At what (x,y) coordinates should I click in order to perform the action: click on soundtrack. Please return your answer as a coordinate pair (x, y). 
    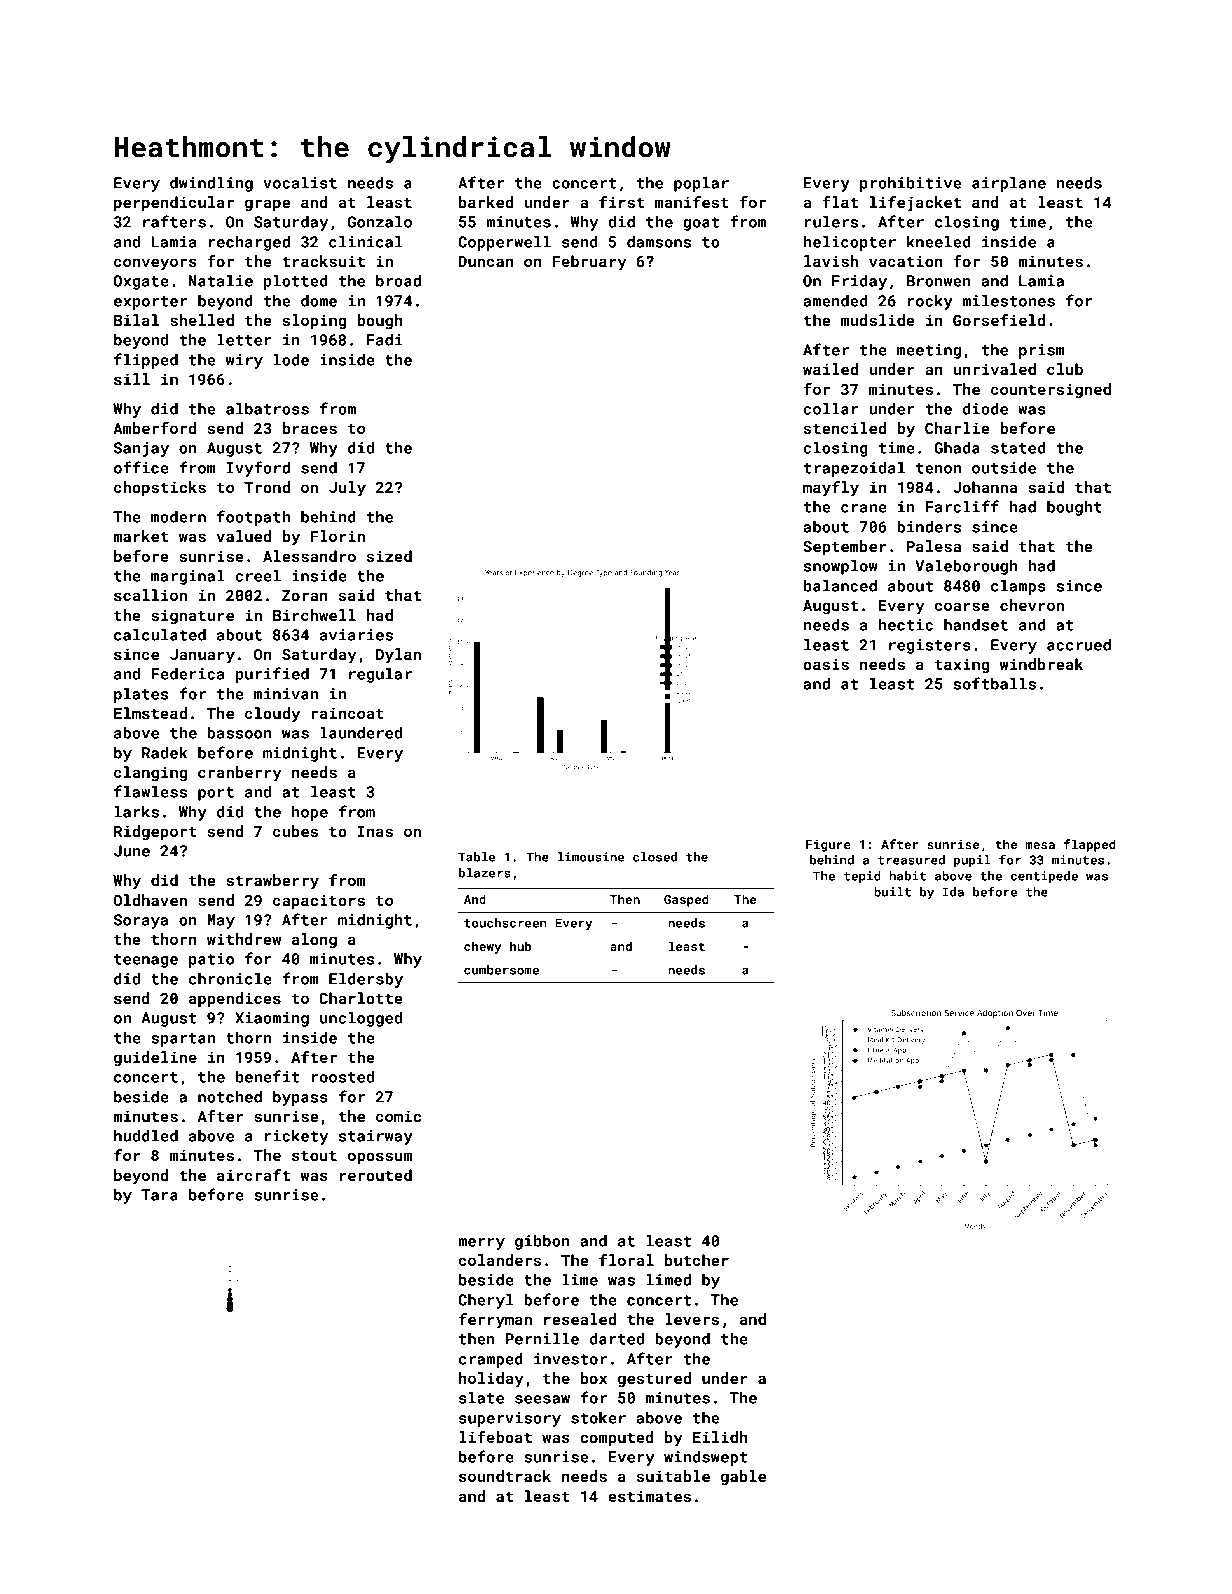
    Looking at the image, I should click on (505, 1476).
